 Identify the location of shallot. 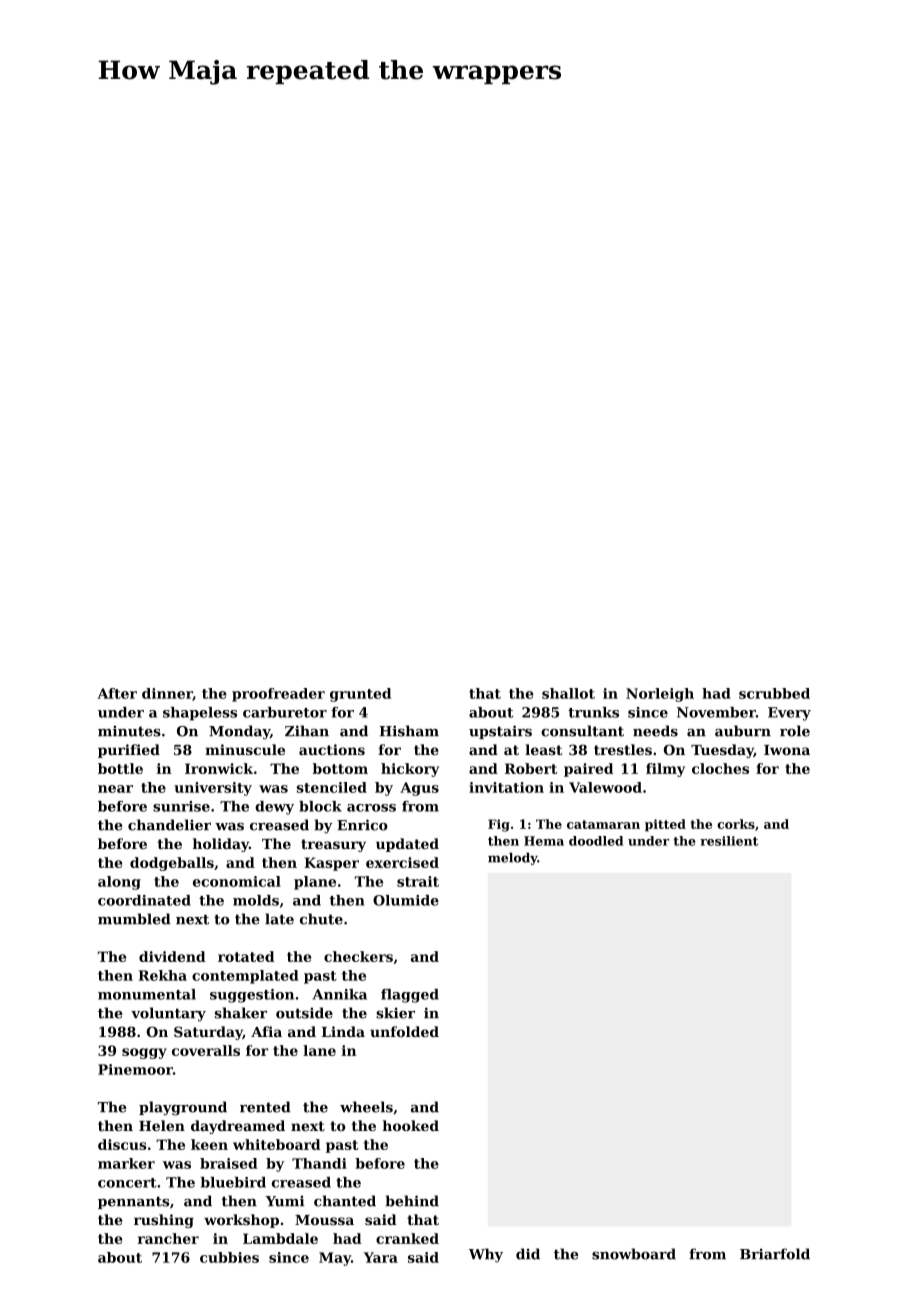
(568, 693).
